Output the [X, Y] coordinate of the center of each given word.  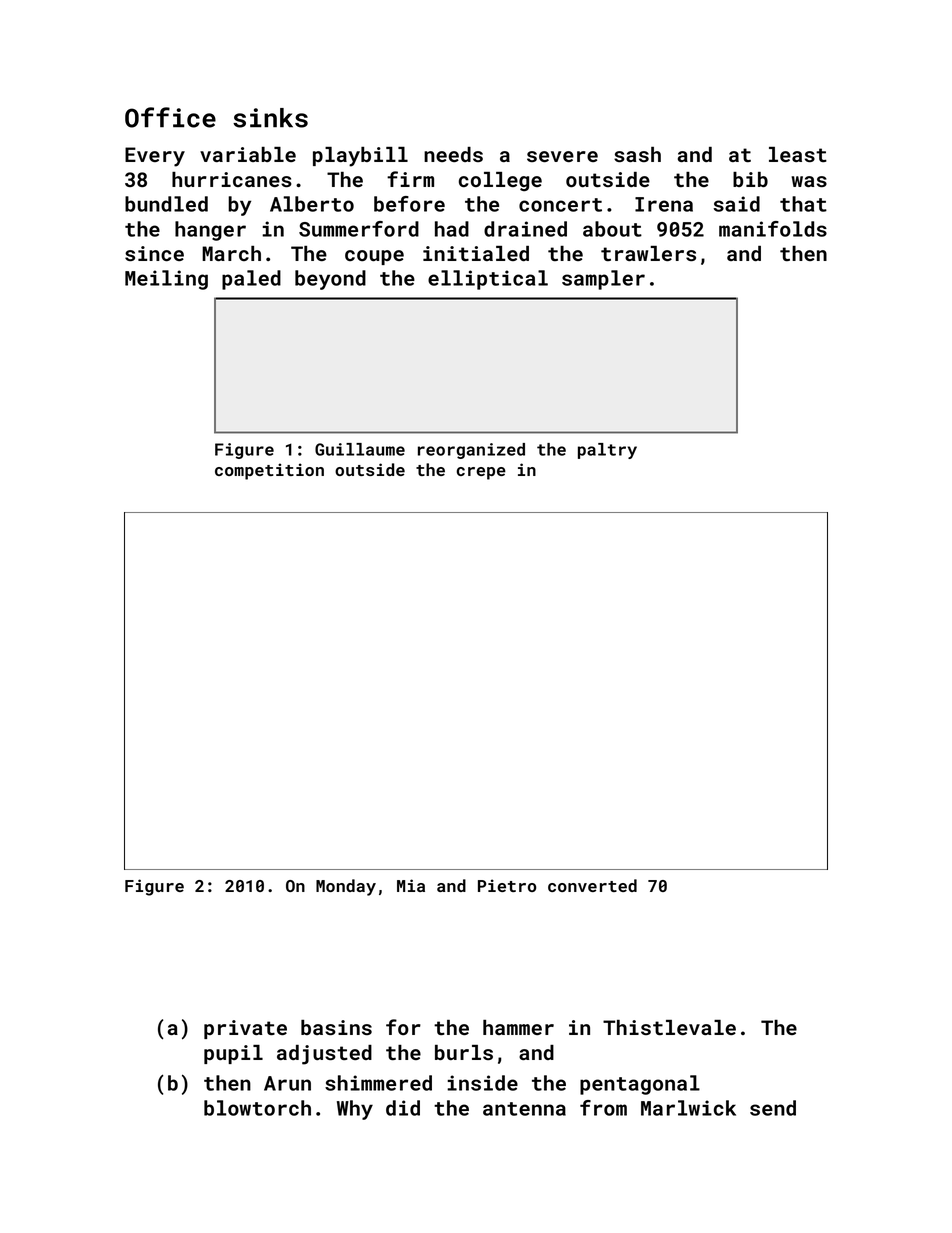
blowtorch [257, 1108]
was [809, 181]
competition [269, 471]
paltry [607, 451]
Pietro [507, 885]
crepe [481, 473]
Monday [346, 887]
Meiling [166, 280]
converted [592, 885]
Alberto [312, 204]
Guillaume [360, 449]
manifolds [773, 229]
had [452, 229]
